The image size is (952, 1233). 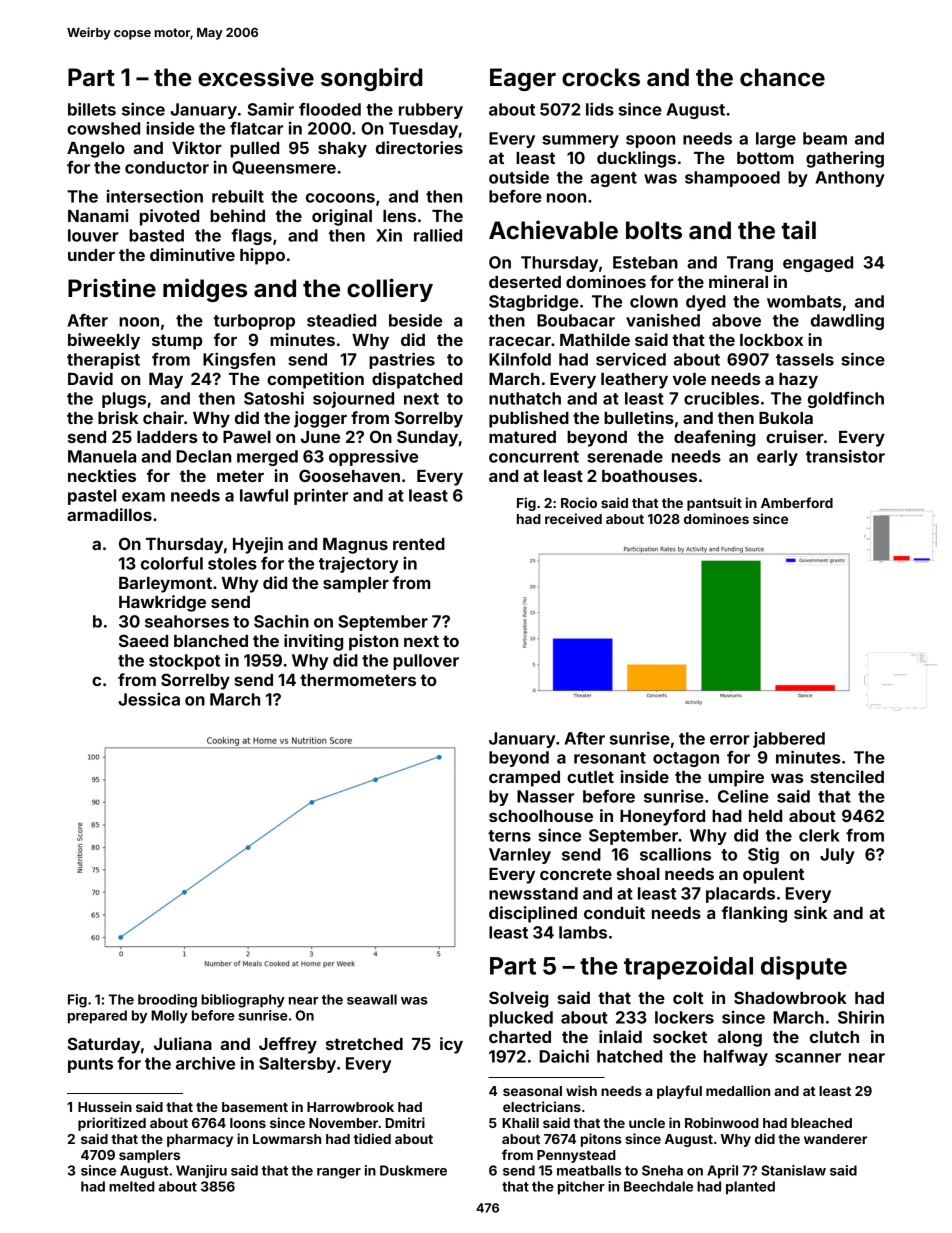 What do you see at coordinates (790, 997) in the screenshot?
I see `Shadowbrook` at bounding box center [790, 997].
